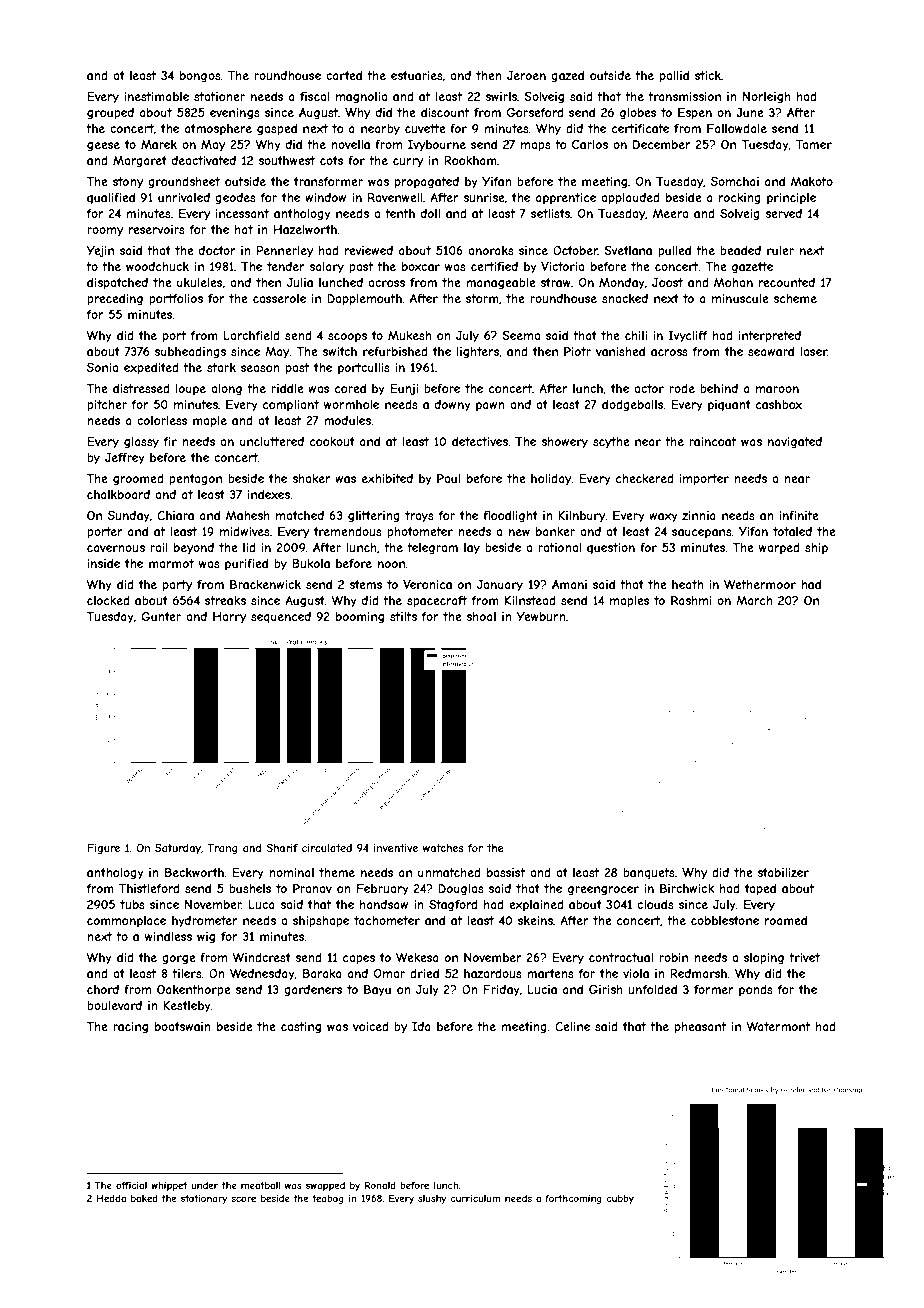 The image size is (924, 1308). Describe the element at coordinates (493, 973) in the page. I see `hazardous` at that location.
